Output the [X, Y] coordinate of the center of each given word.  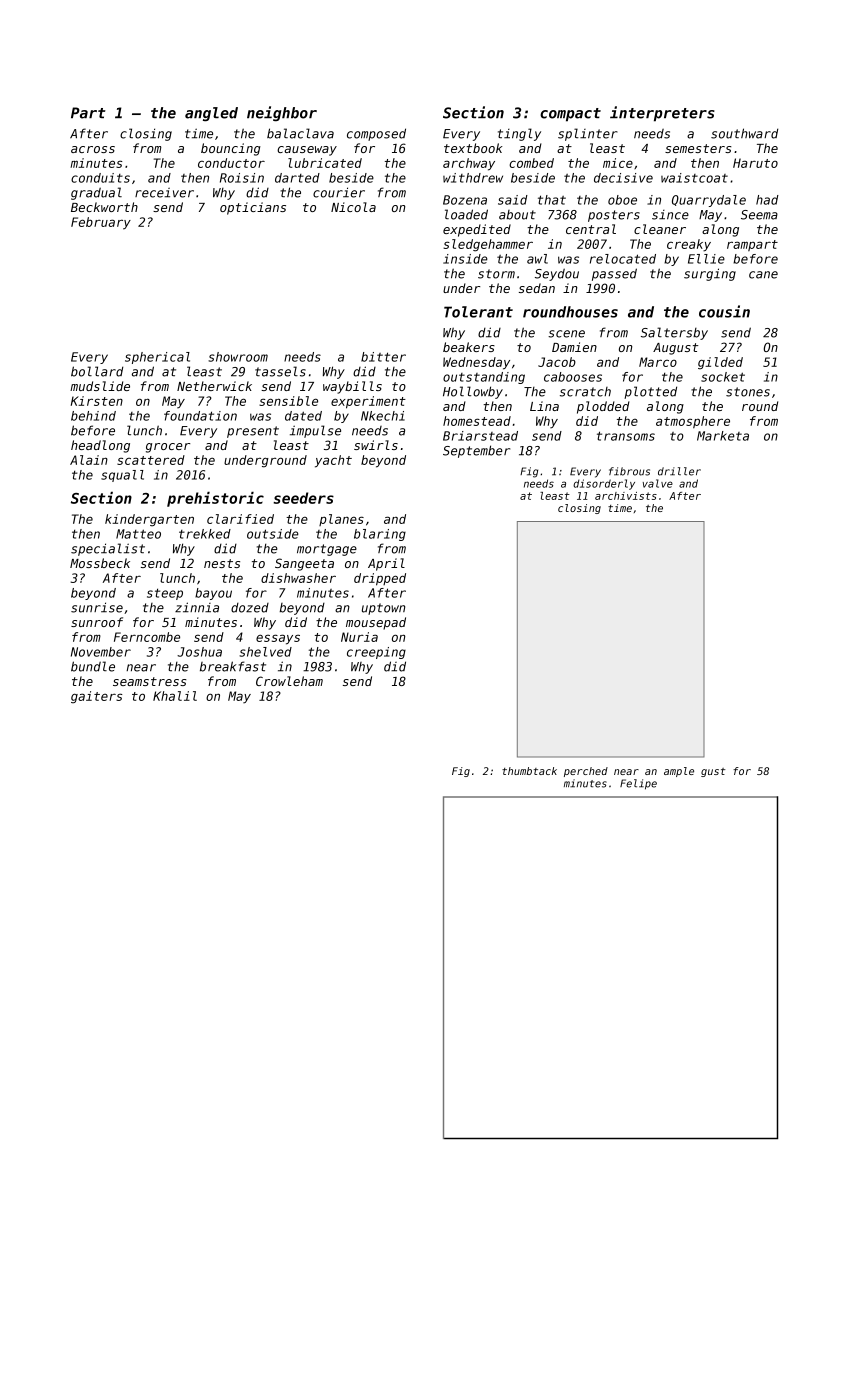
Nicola [353, 207]
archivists [626, 496]
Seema [759, 215]
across [93, 149]
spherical [157, 358]
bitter [383, 357]
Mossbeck [100, 563]
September [476, 451]
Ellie [706, 259]
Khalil [175, 696]
